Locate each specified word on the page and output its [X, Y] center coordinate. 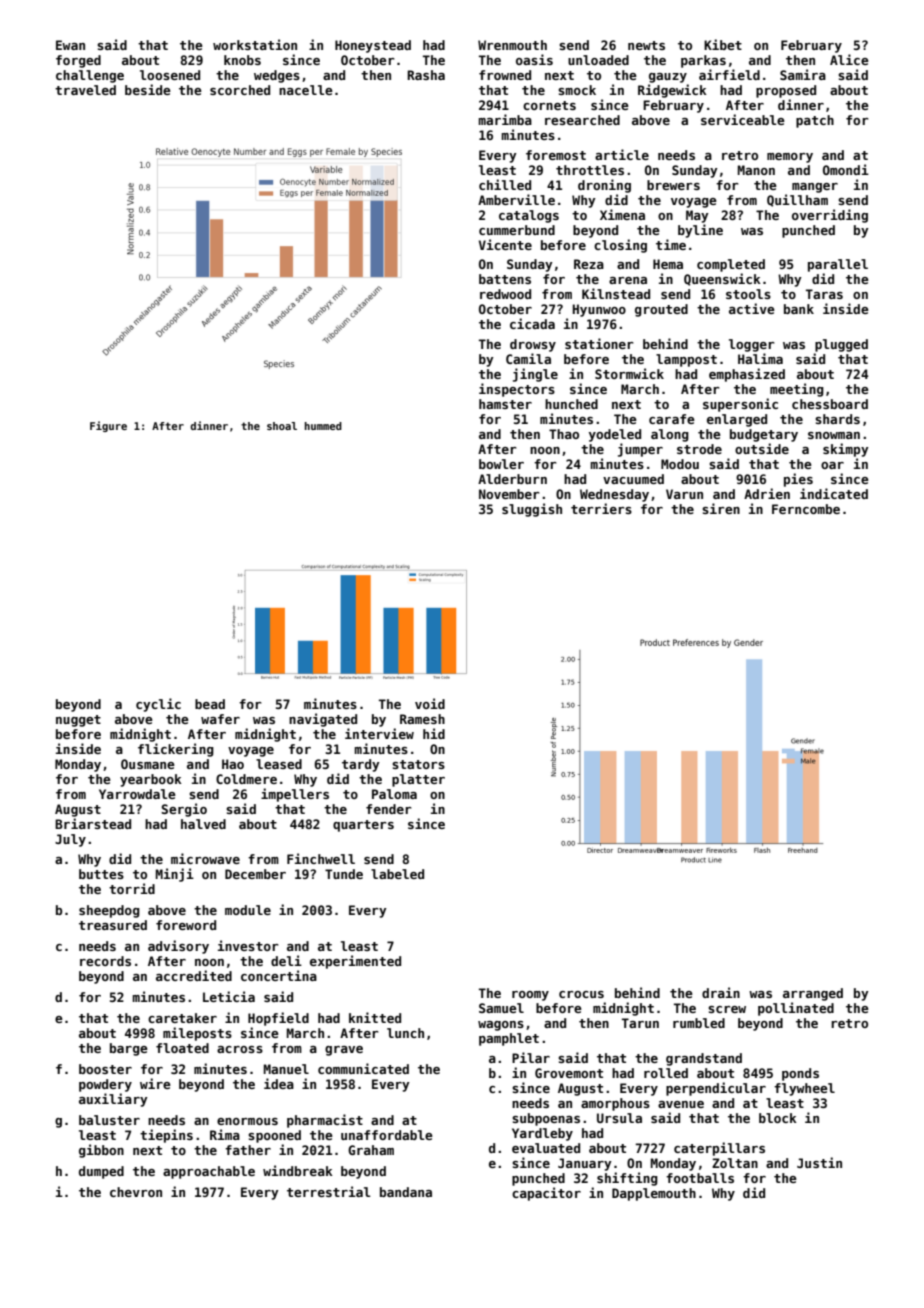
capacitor [546, 1194]
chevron [136, 1192]
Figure [108, 426]
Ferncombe [806, 509]
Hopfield [278, 1019]
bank [799, 309]
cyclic [158, 705]
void [430, 703]
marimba [505, 119]
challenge [90, 76]
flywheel [804, 1089]
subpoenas [546, 1119]
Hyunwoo [599, 310]
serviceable [743, 119]
